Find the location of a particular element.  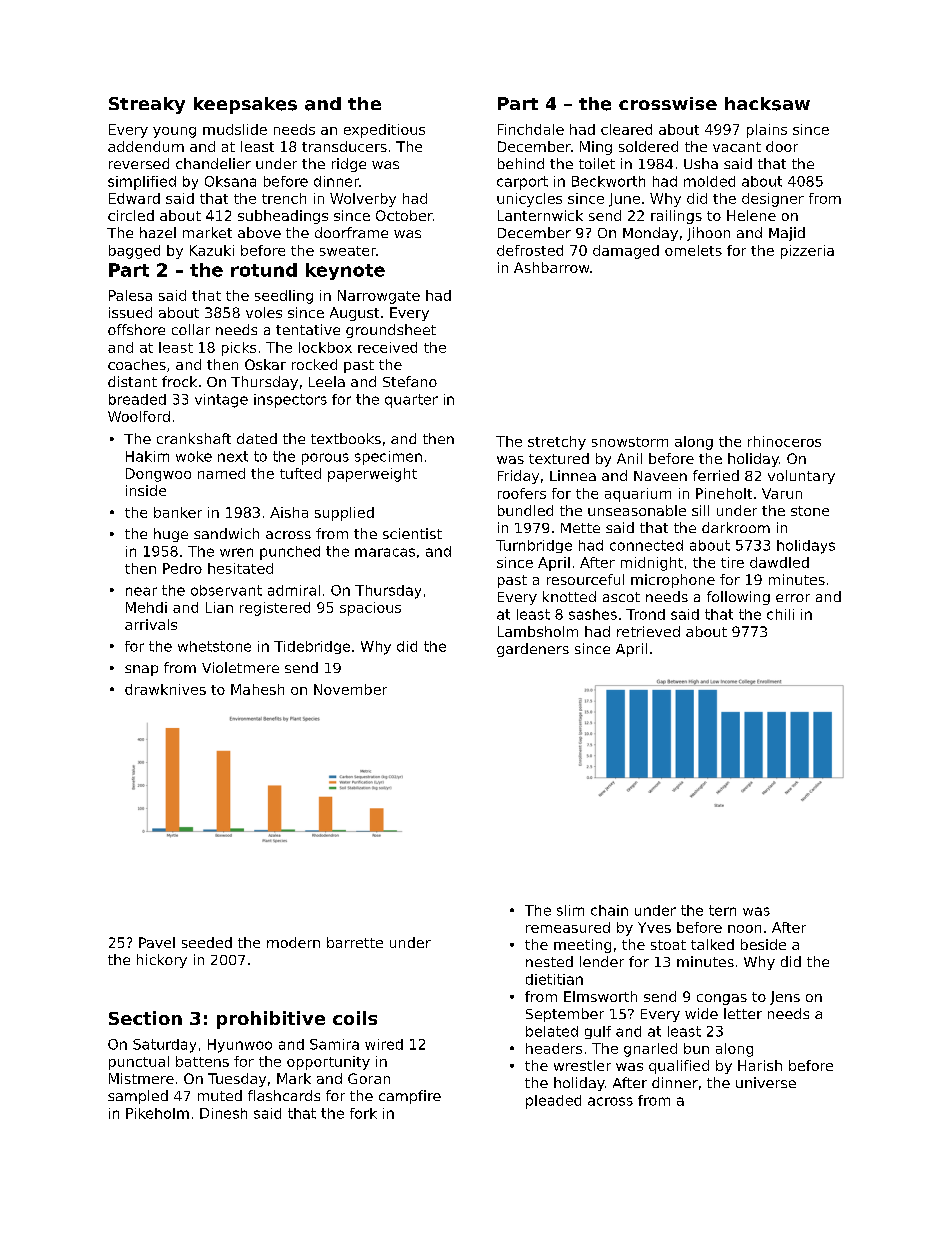

Dinesh is located at coordinates (223, 1113).
